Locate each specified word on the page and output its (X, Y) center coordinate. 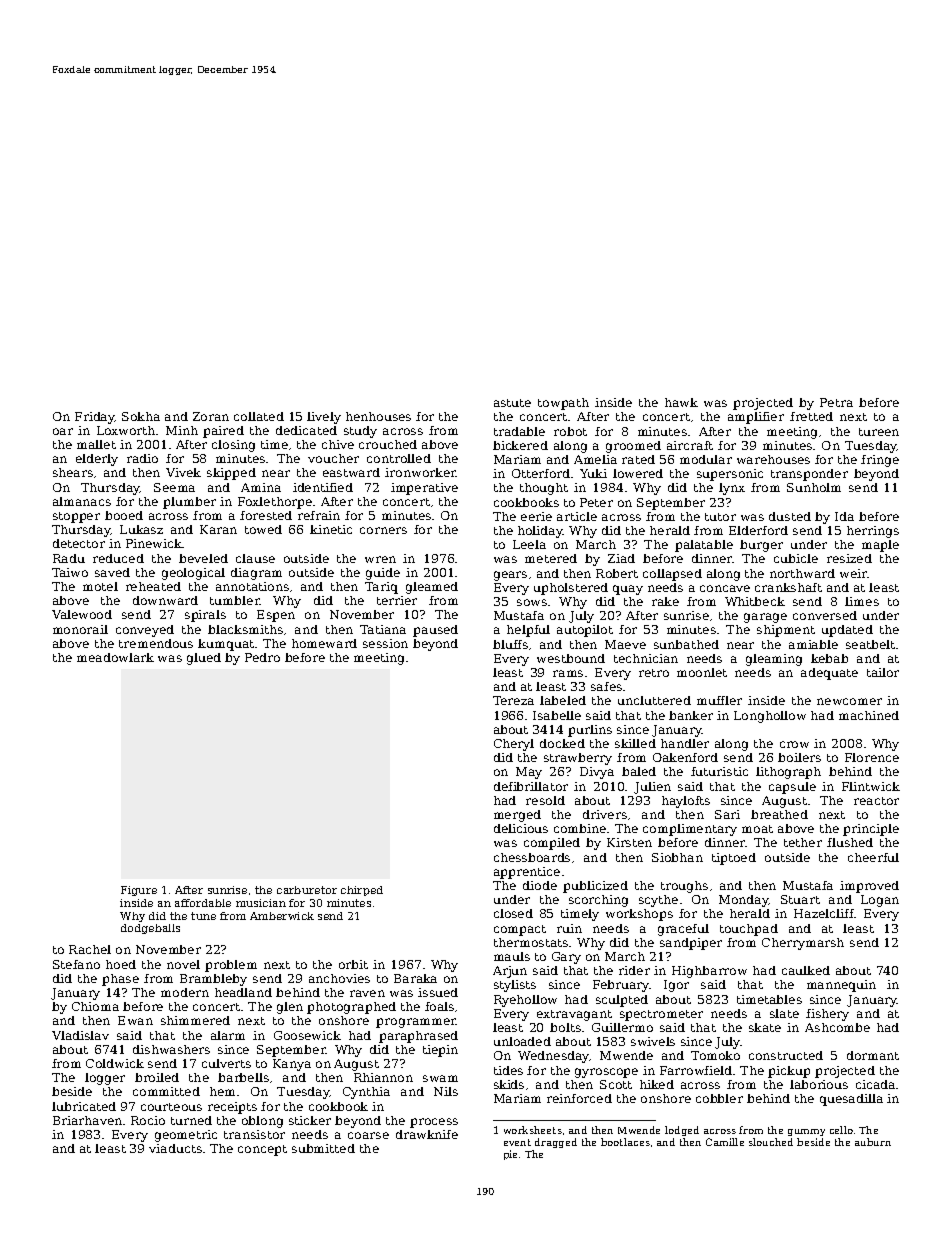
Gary (566, 958)
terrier (397, 600)
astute (512, 403)
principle (871, 830)
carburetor (307, 890)
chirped (362, 891)
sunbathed (686, 644)
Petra (836, 402)
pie (510, 1155)
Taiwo (70, 572)
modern (185, 992)
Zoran (211, 416)
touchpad (749, 930)
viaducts (175, 1148)
